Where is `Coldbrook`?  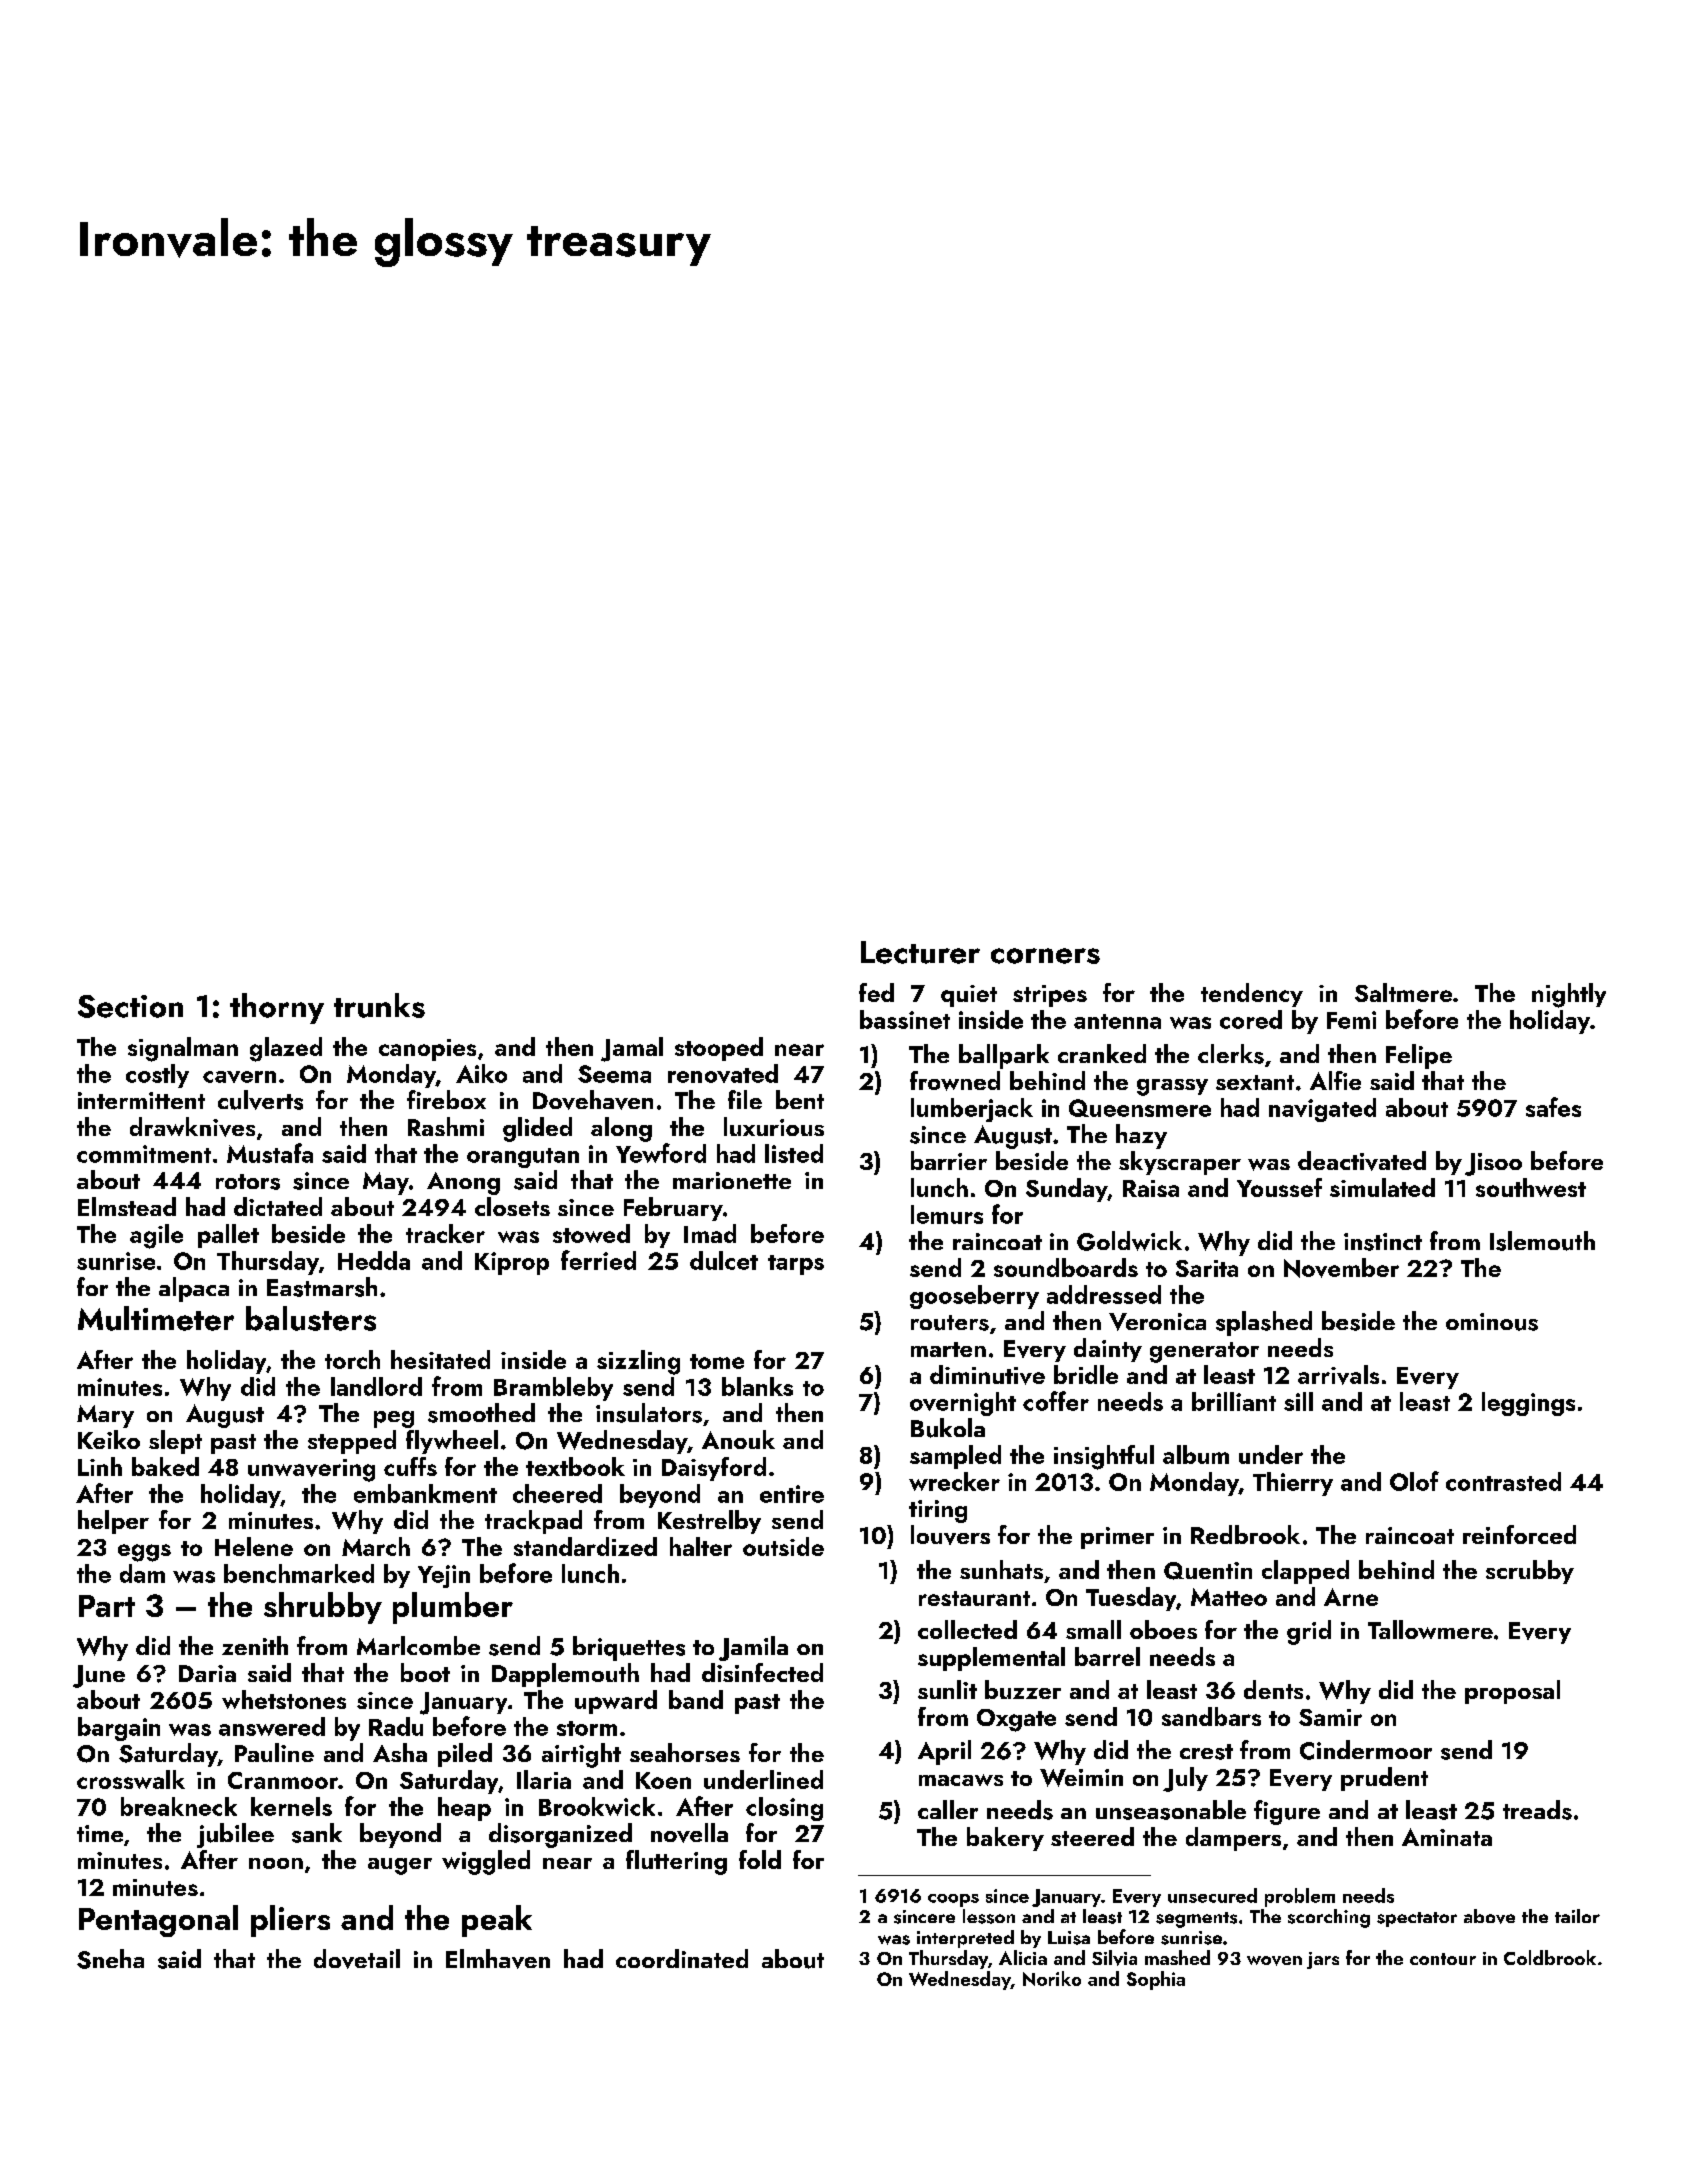 Coldbrook is located at coordinates (1550, 1957).
